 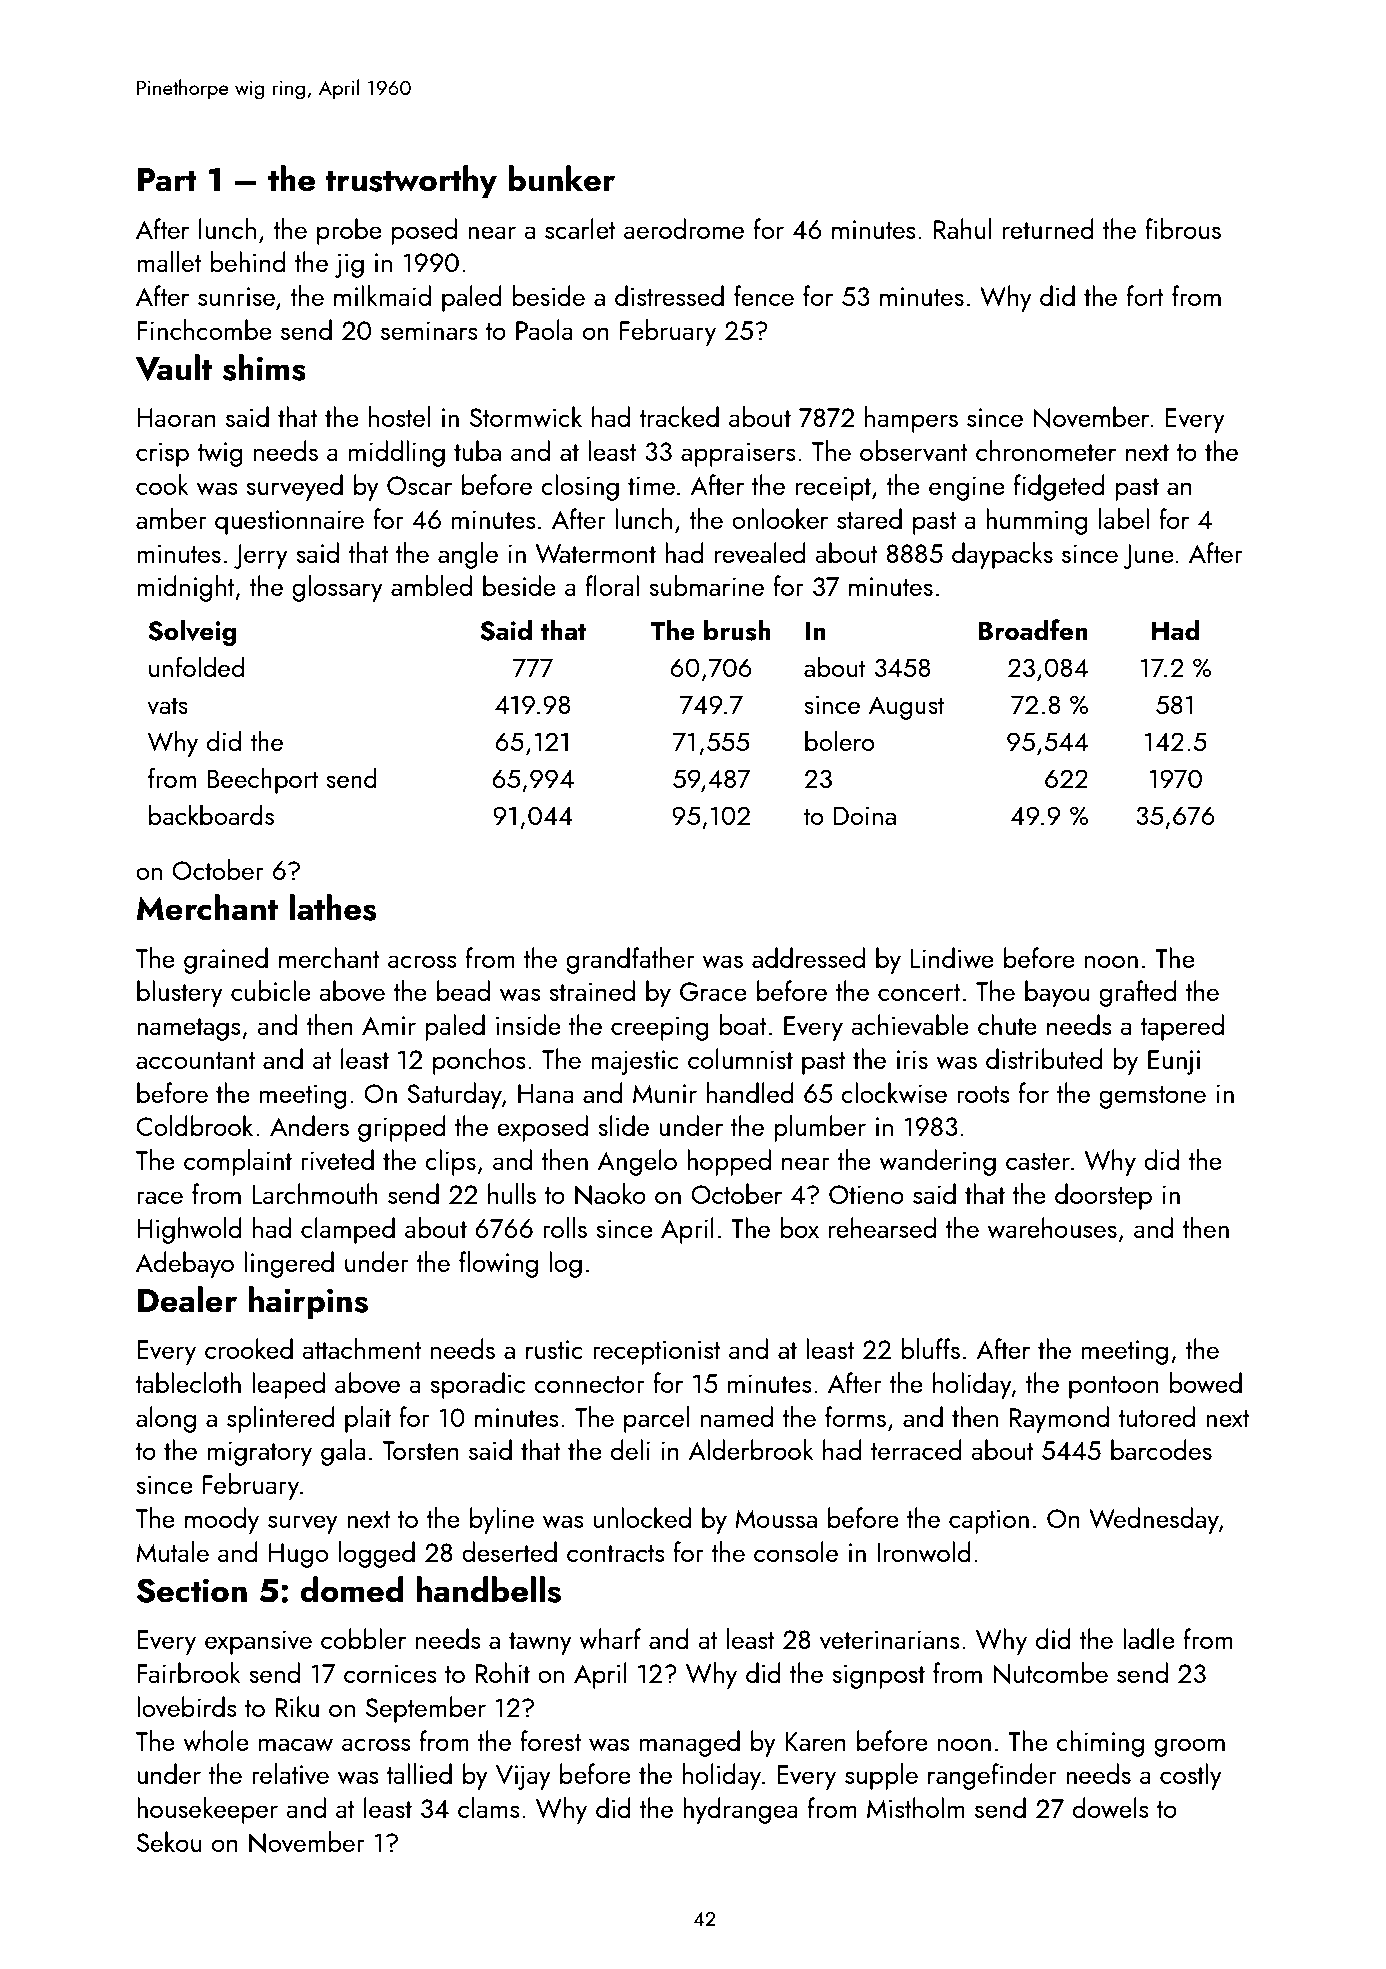 I want to click on brush, so click(x=737, y=630).
